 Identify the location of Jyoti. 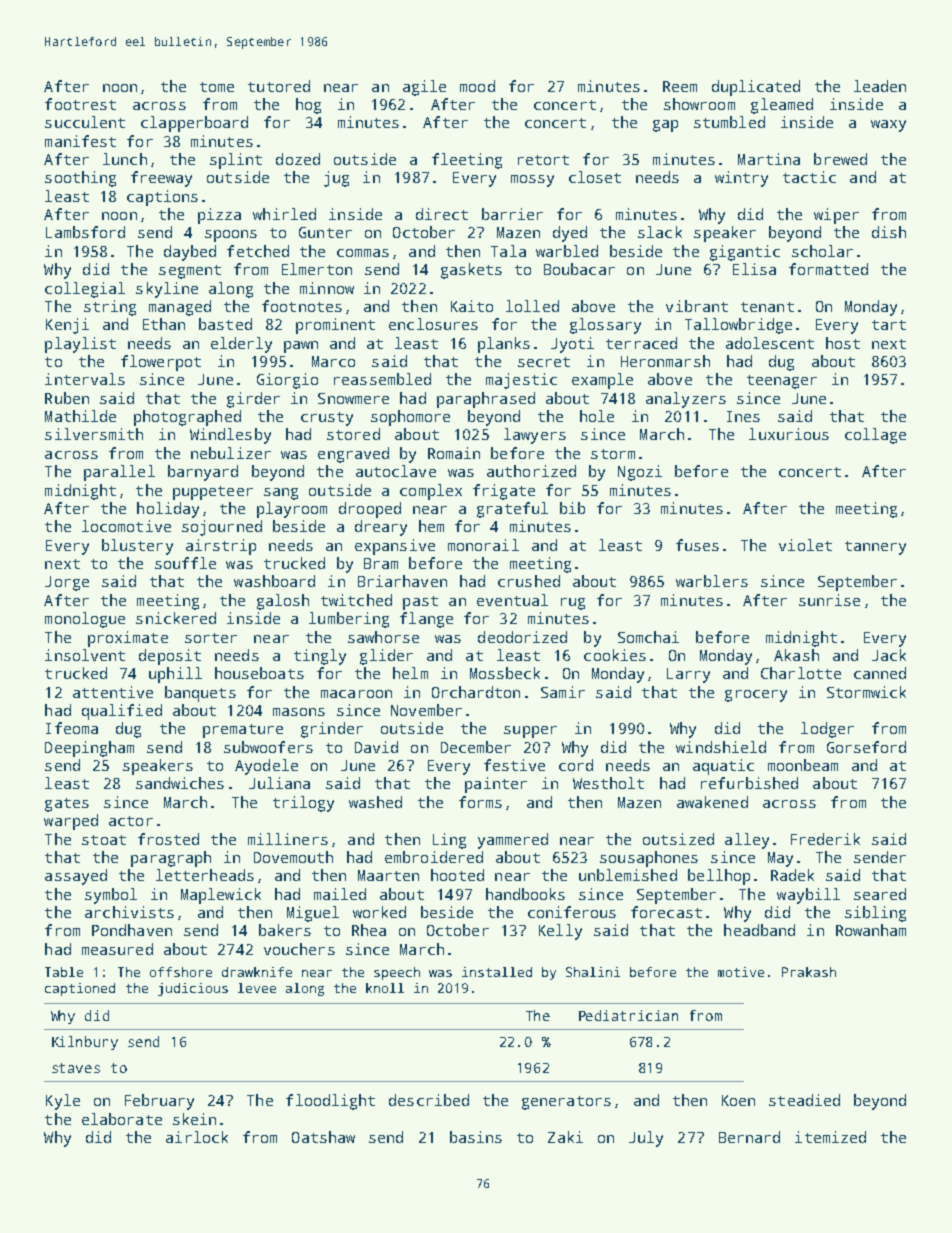
(572, 345).
